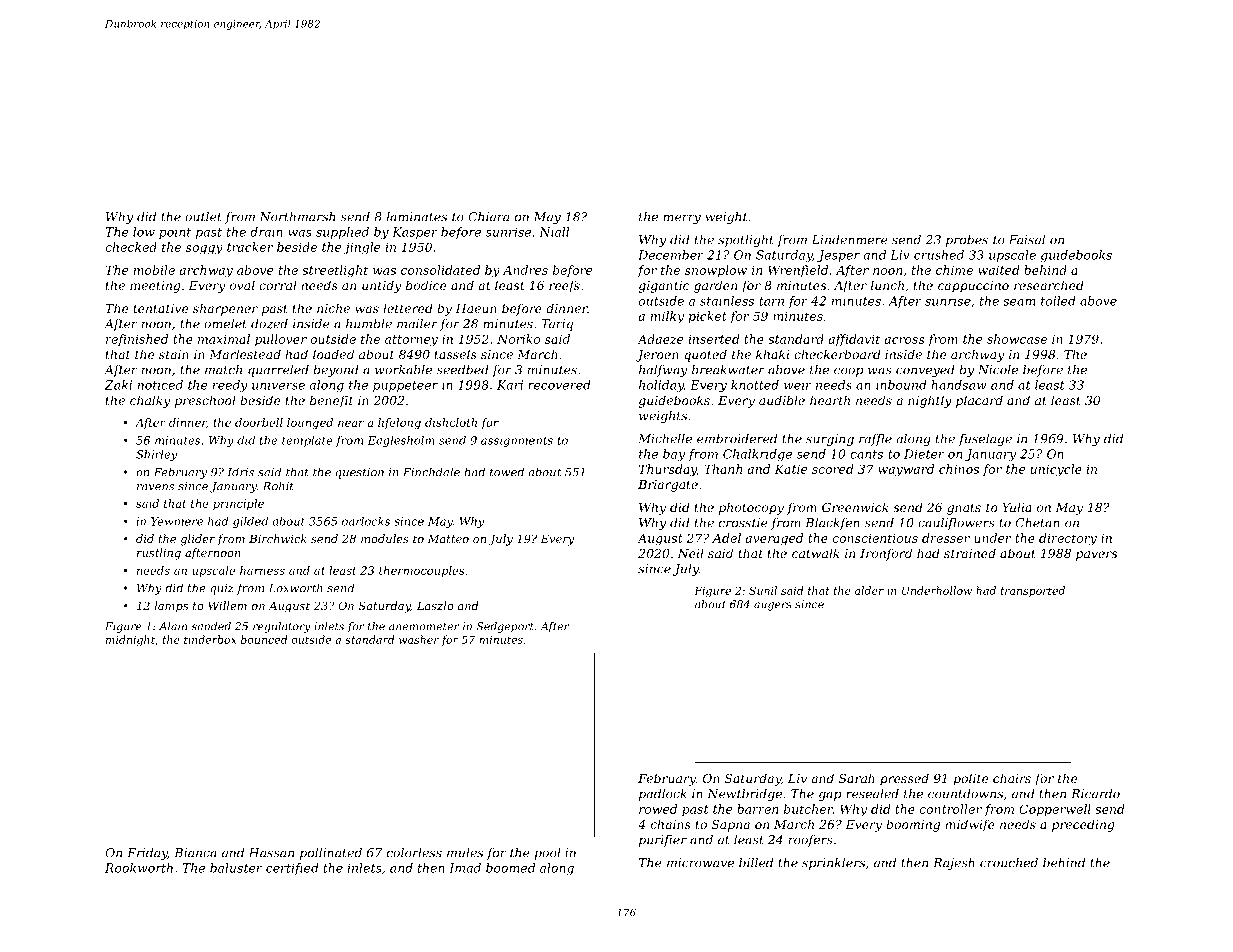 Image resolution: width=1233 pixels, height=952 pixels. I want to click on washer, so click(419, 639).
